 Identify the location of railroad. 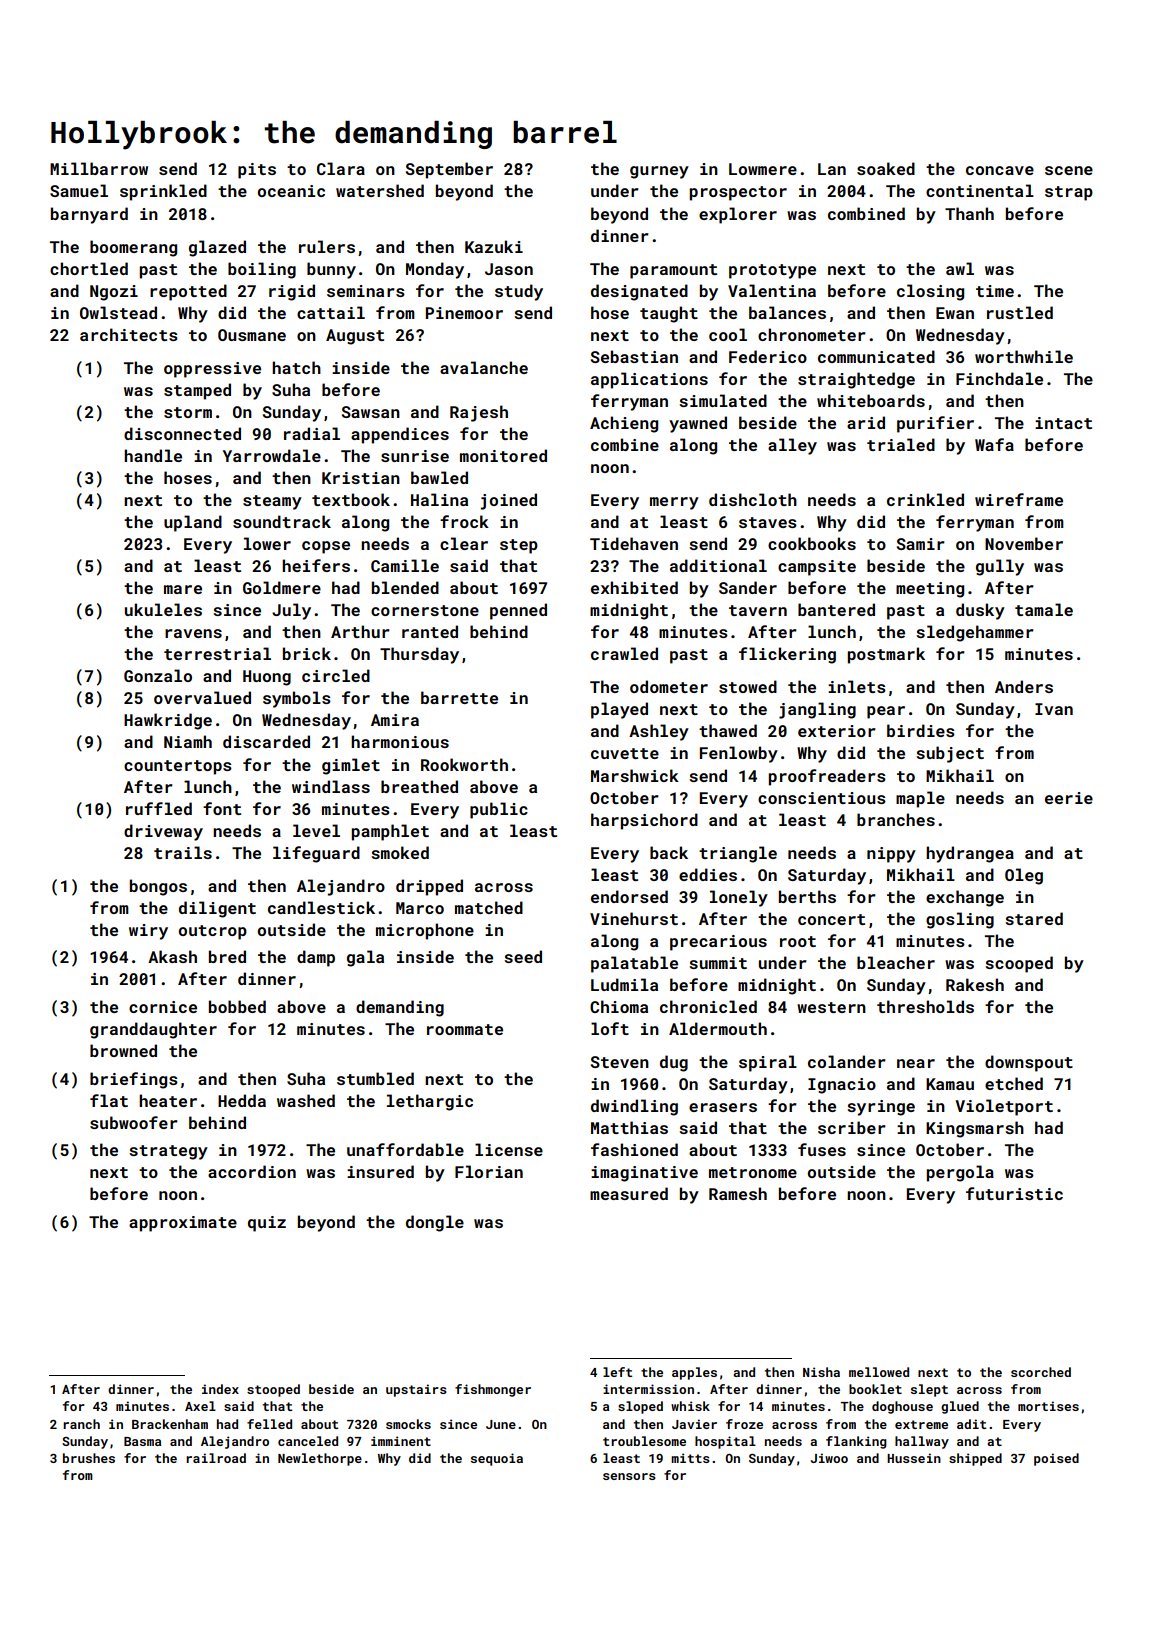
(216, 1458).
